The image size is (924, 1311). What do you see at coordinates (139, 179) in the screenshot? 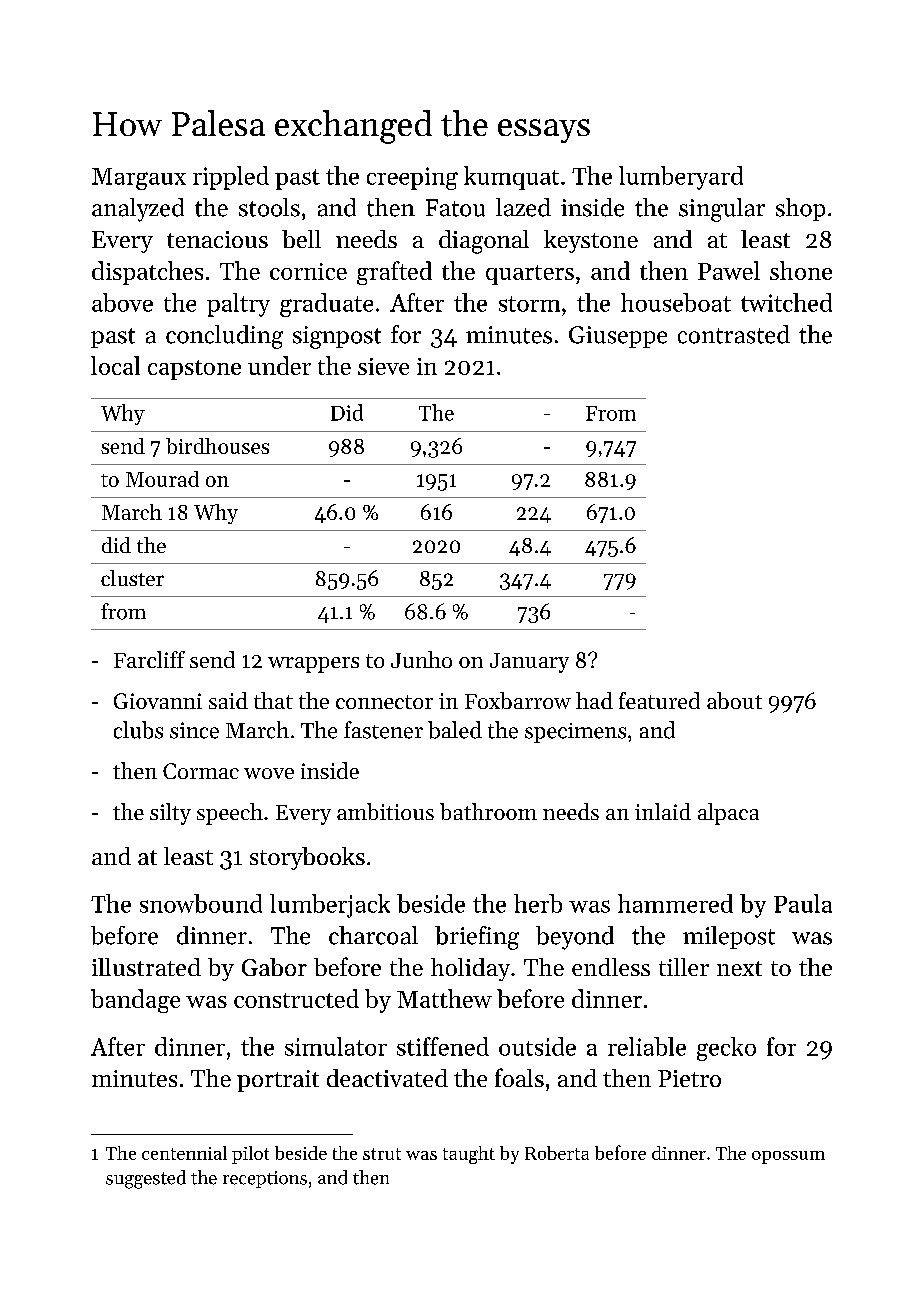
I see `Margaux` at bounding box center [139, 179].
